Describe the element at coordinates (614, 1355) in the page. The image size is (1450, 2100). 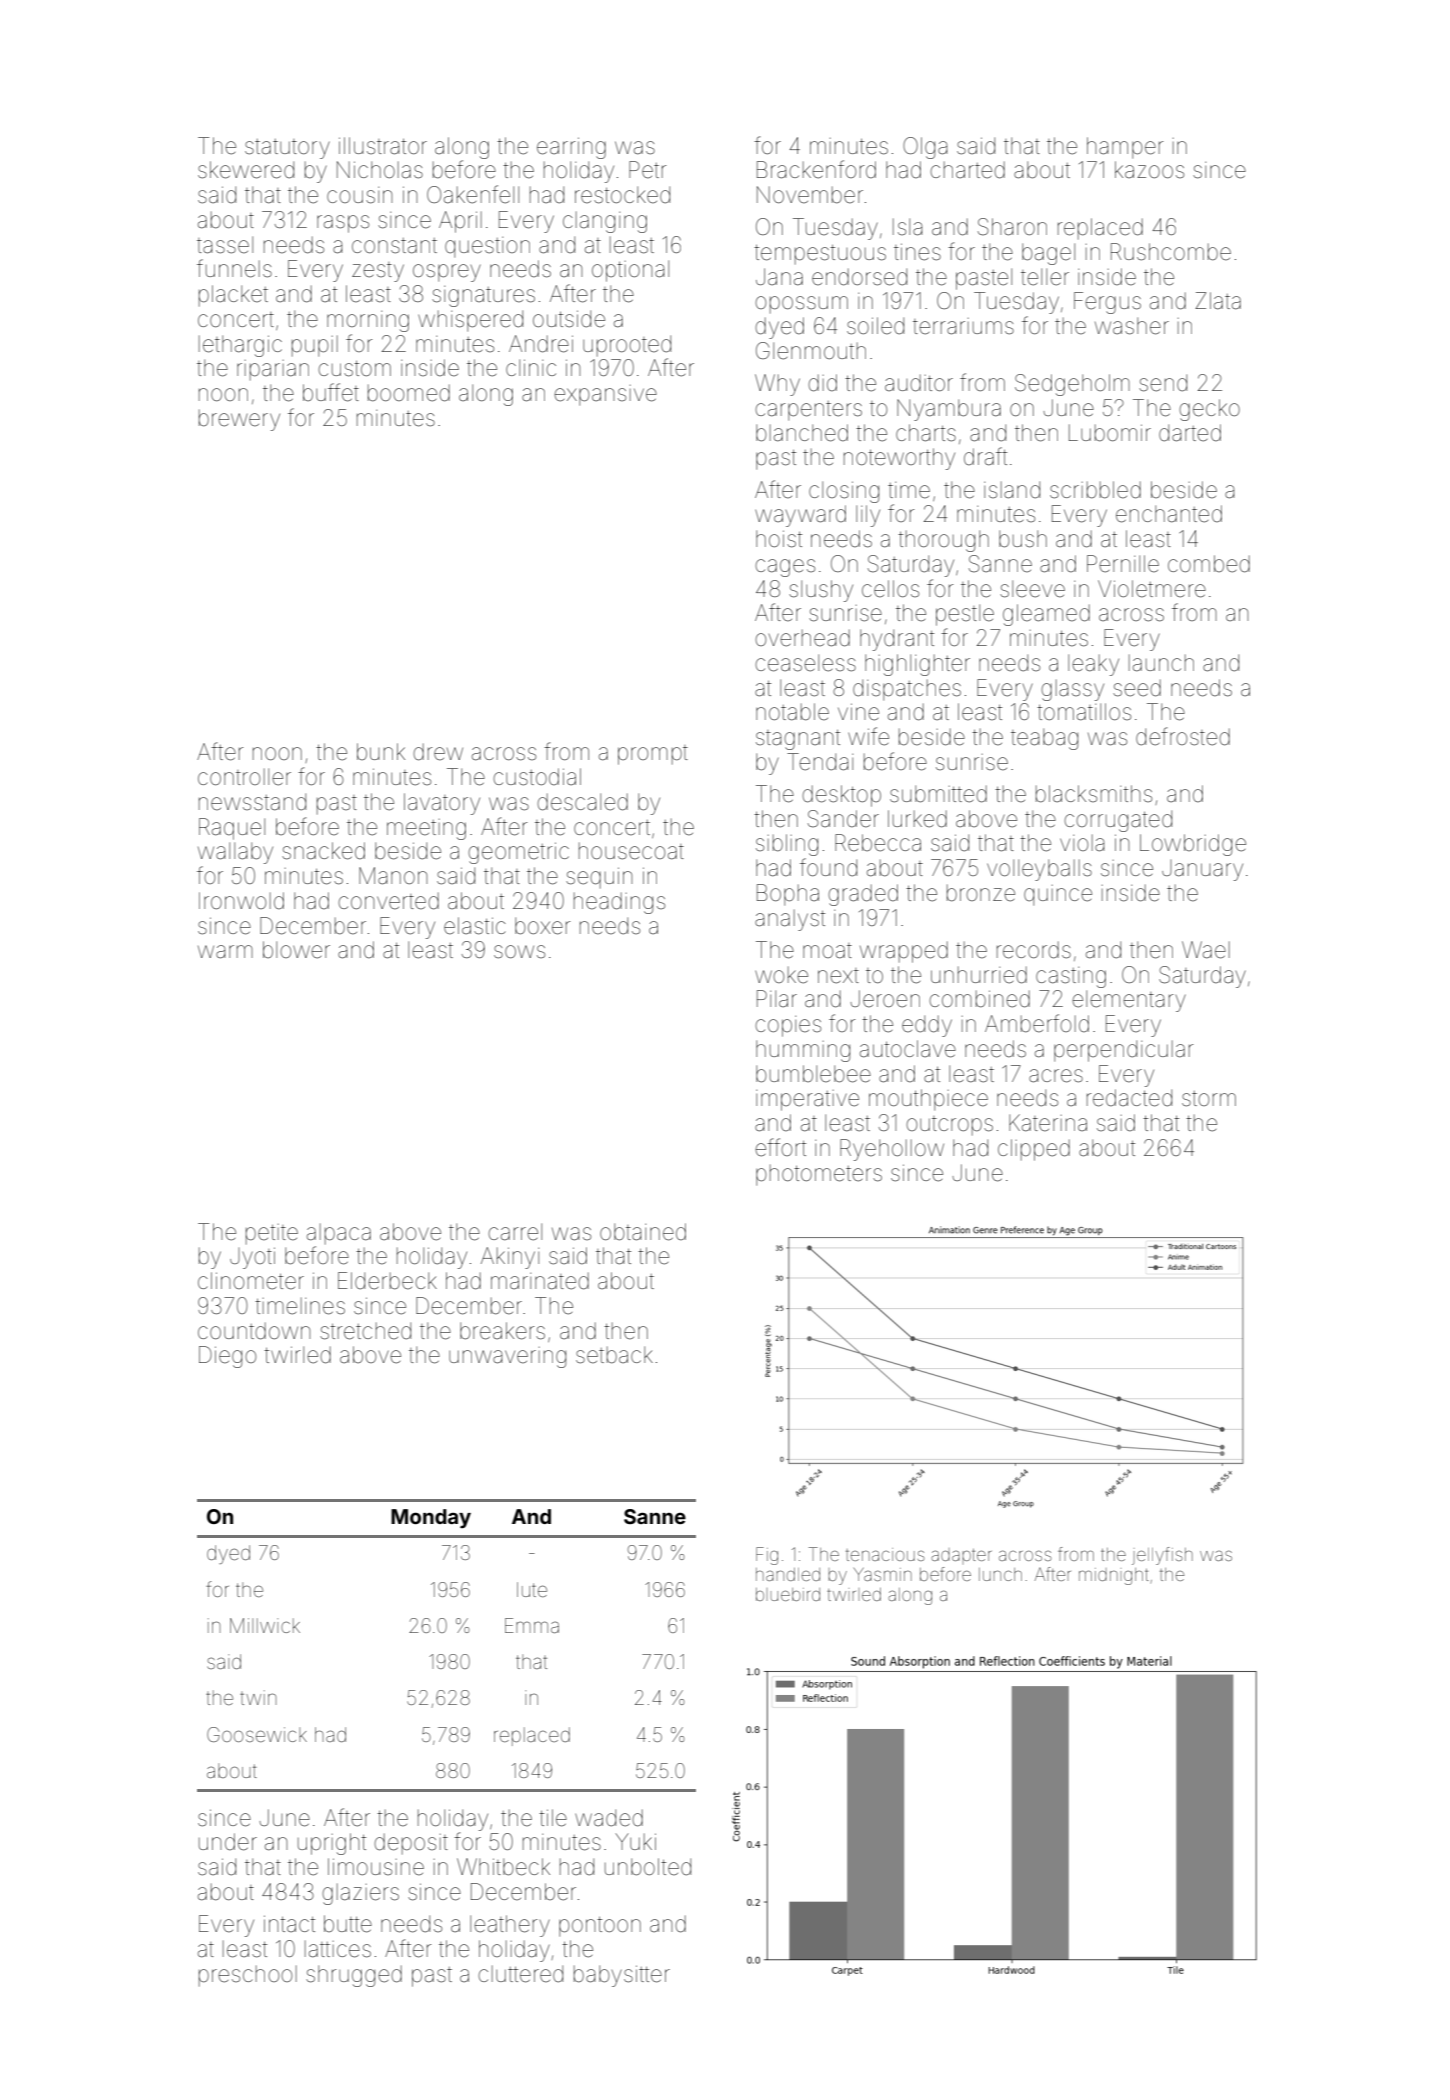
I see `setback` at that location.
